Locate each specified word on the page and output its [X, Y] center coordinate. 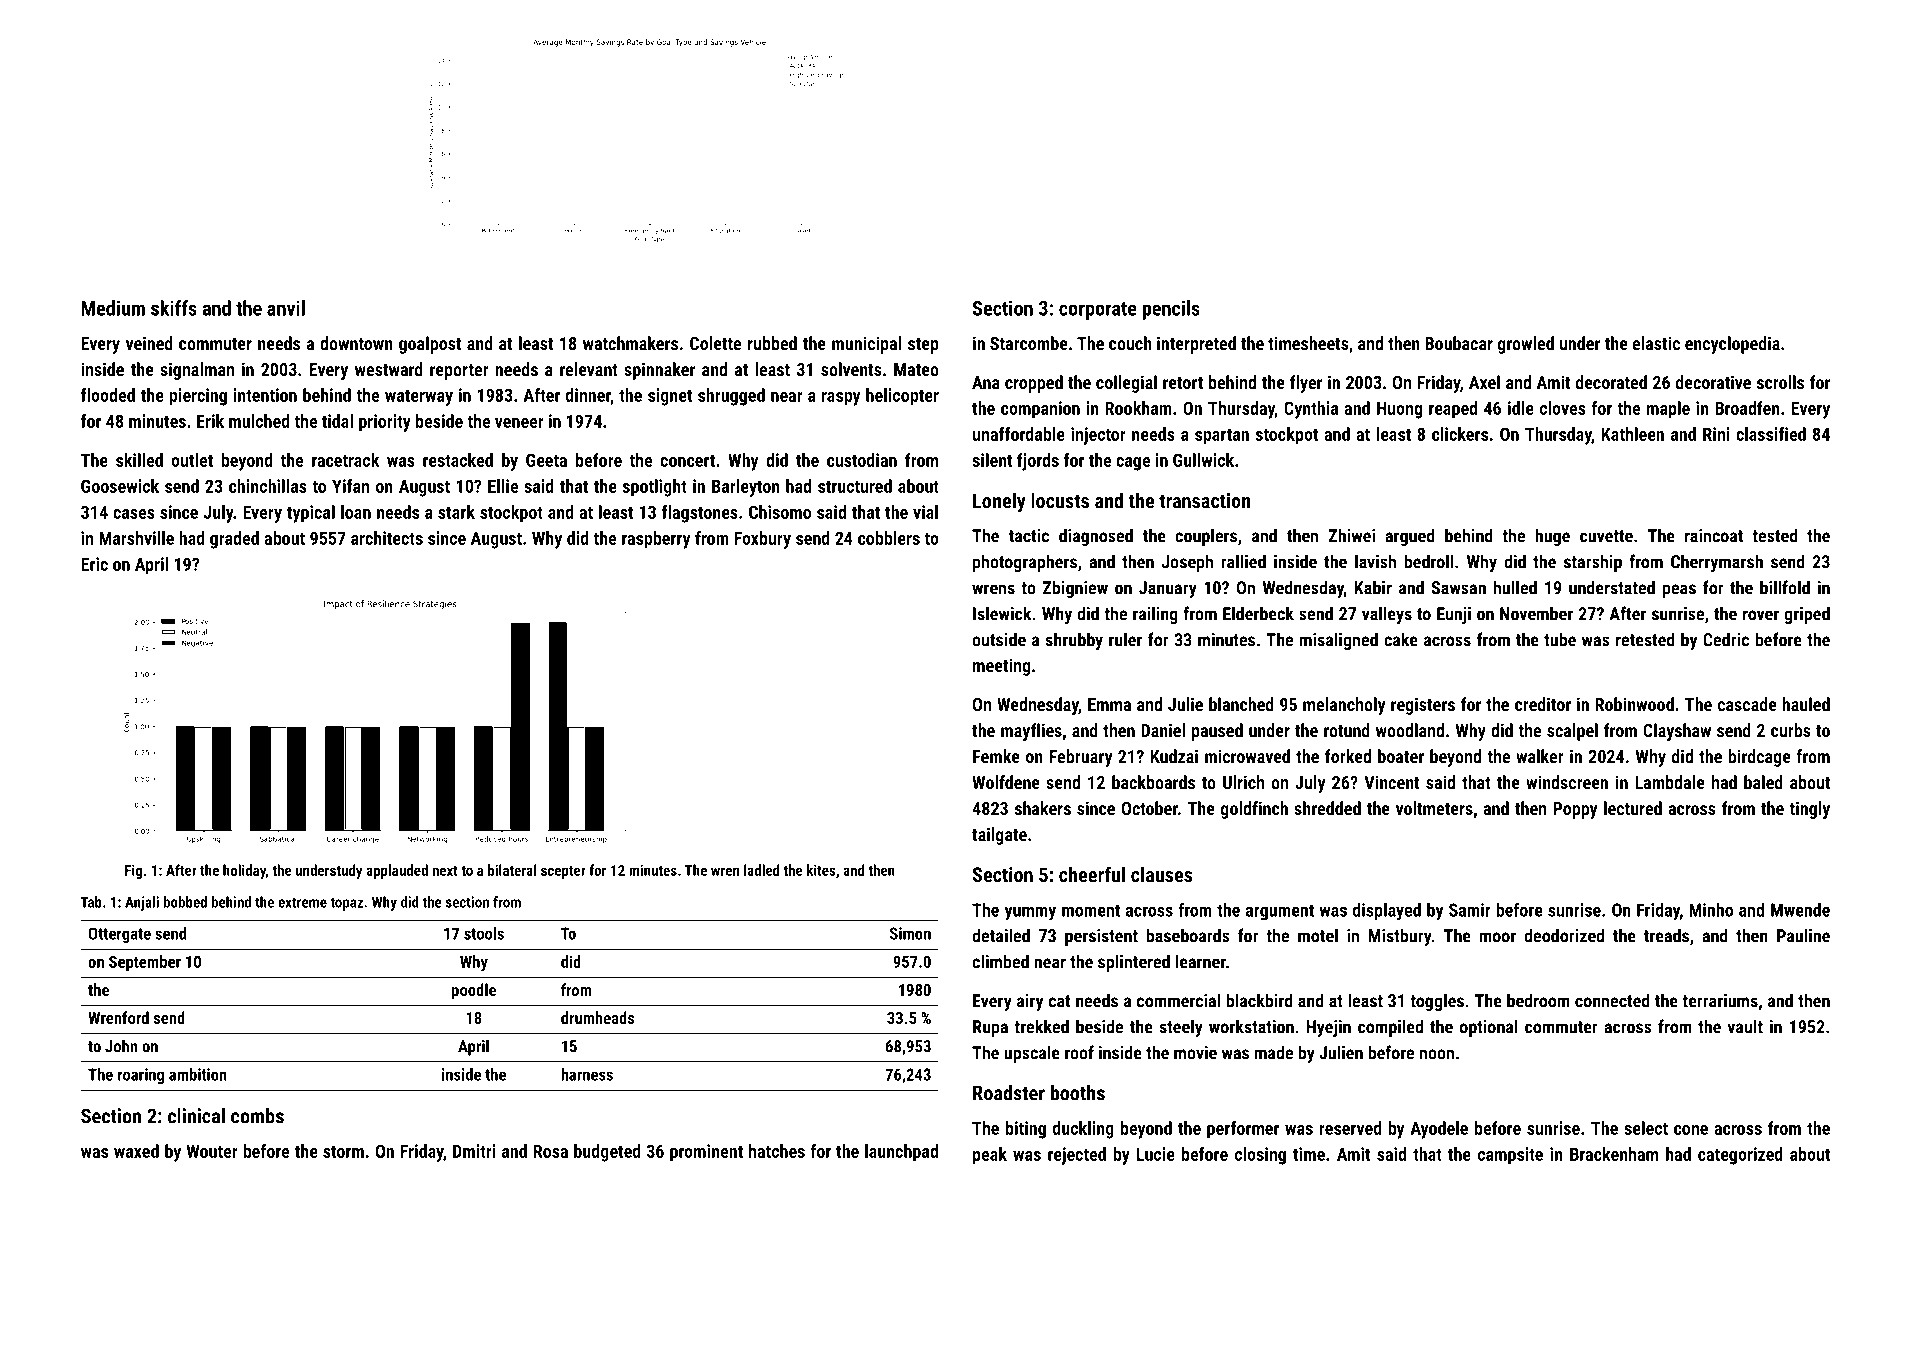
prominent [706, 1153]
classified [1771, 434]
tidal [337, 421]
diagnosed [1096, 537]
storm [343, 1152]
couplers [1206, 537]
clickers [1460, 434]
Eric [95, 564]
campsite [1510, 1156]
